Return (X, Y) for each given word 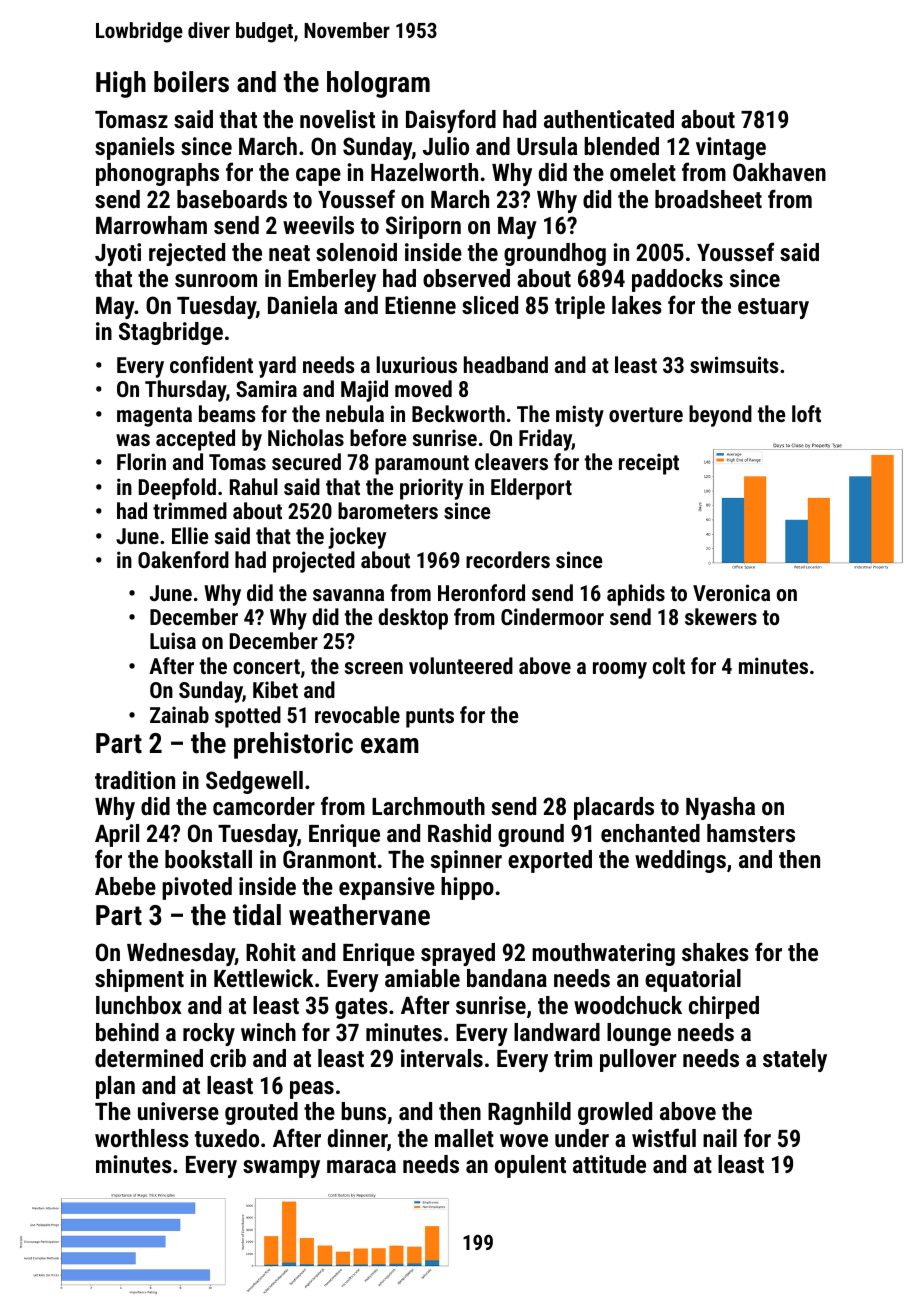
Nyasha (720, 808)
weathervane (359, 915)
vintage (731, 148)
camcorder (264, 806)
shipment (139, 980)
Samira (266, 388)
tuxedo (227, 1138)
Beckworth (458, 413)
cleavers (511, 461)
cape (318, 177)
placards (614, 808)
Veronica (731, 592)
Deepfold (177, 489)
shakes (715, 952)
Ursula (547, 146)
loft (806, 413)
